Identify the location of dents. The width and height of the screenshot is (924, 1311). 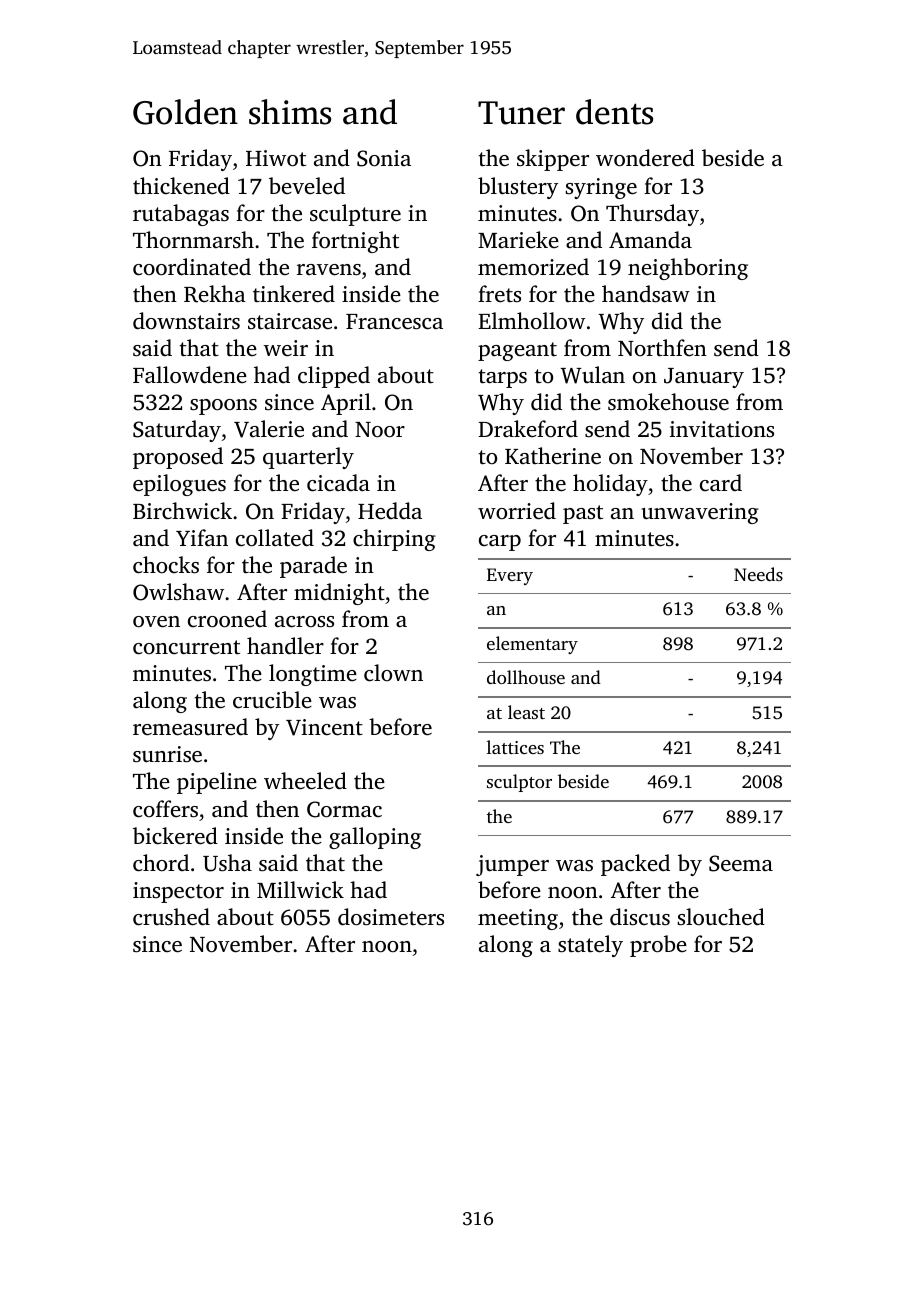
(614, 112).
